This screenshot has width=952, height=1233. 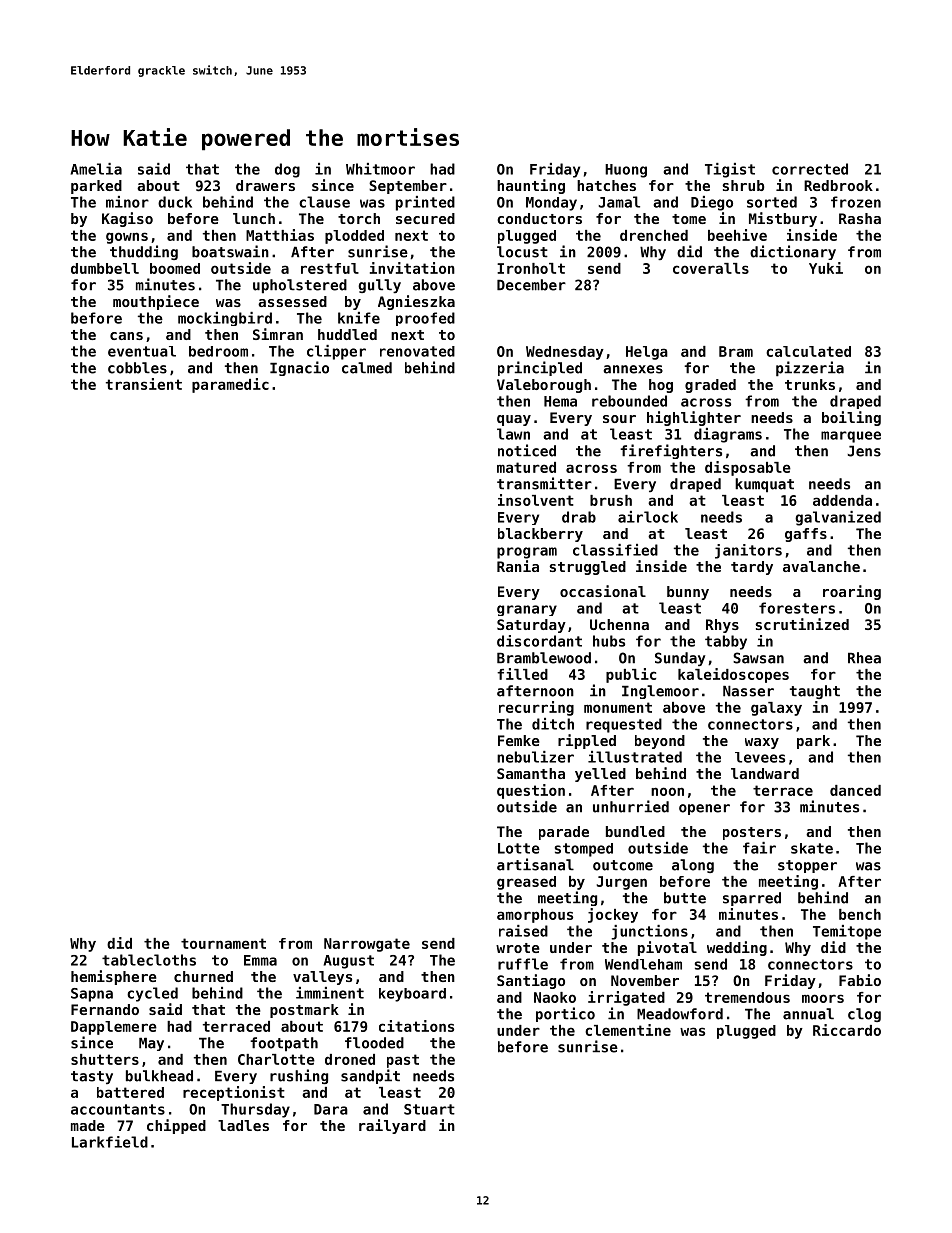 I want to click on calculated, so click(x=808, y=351).
